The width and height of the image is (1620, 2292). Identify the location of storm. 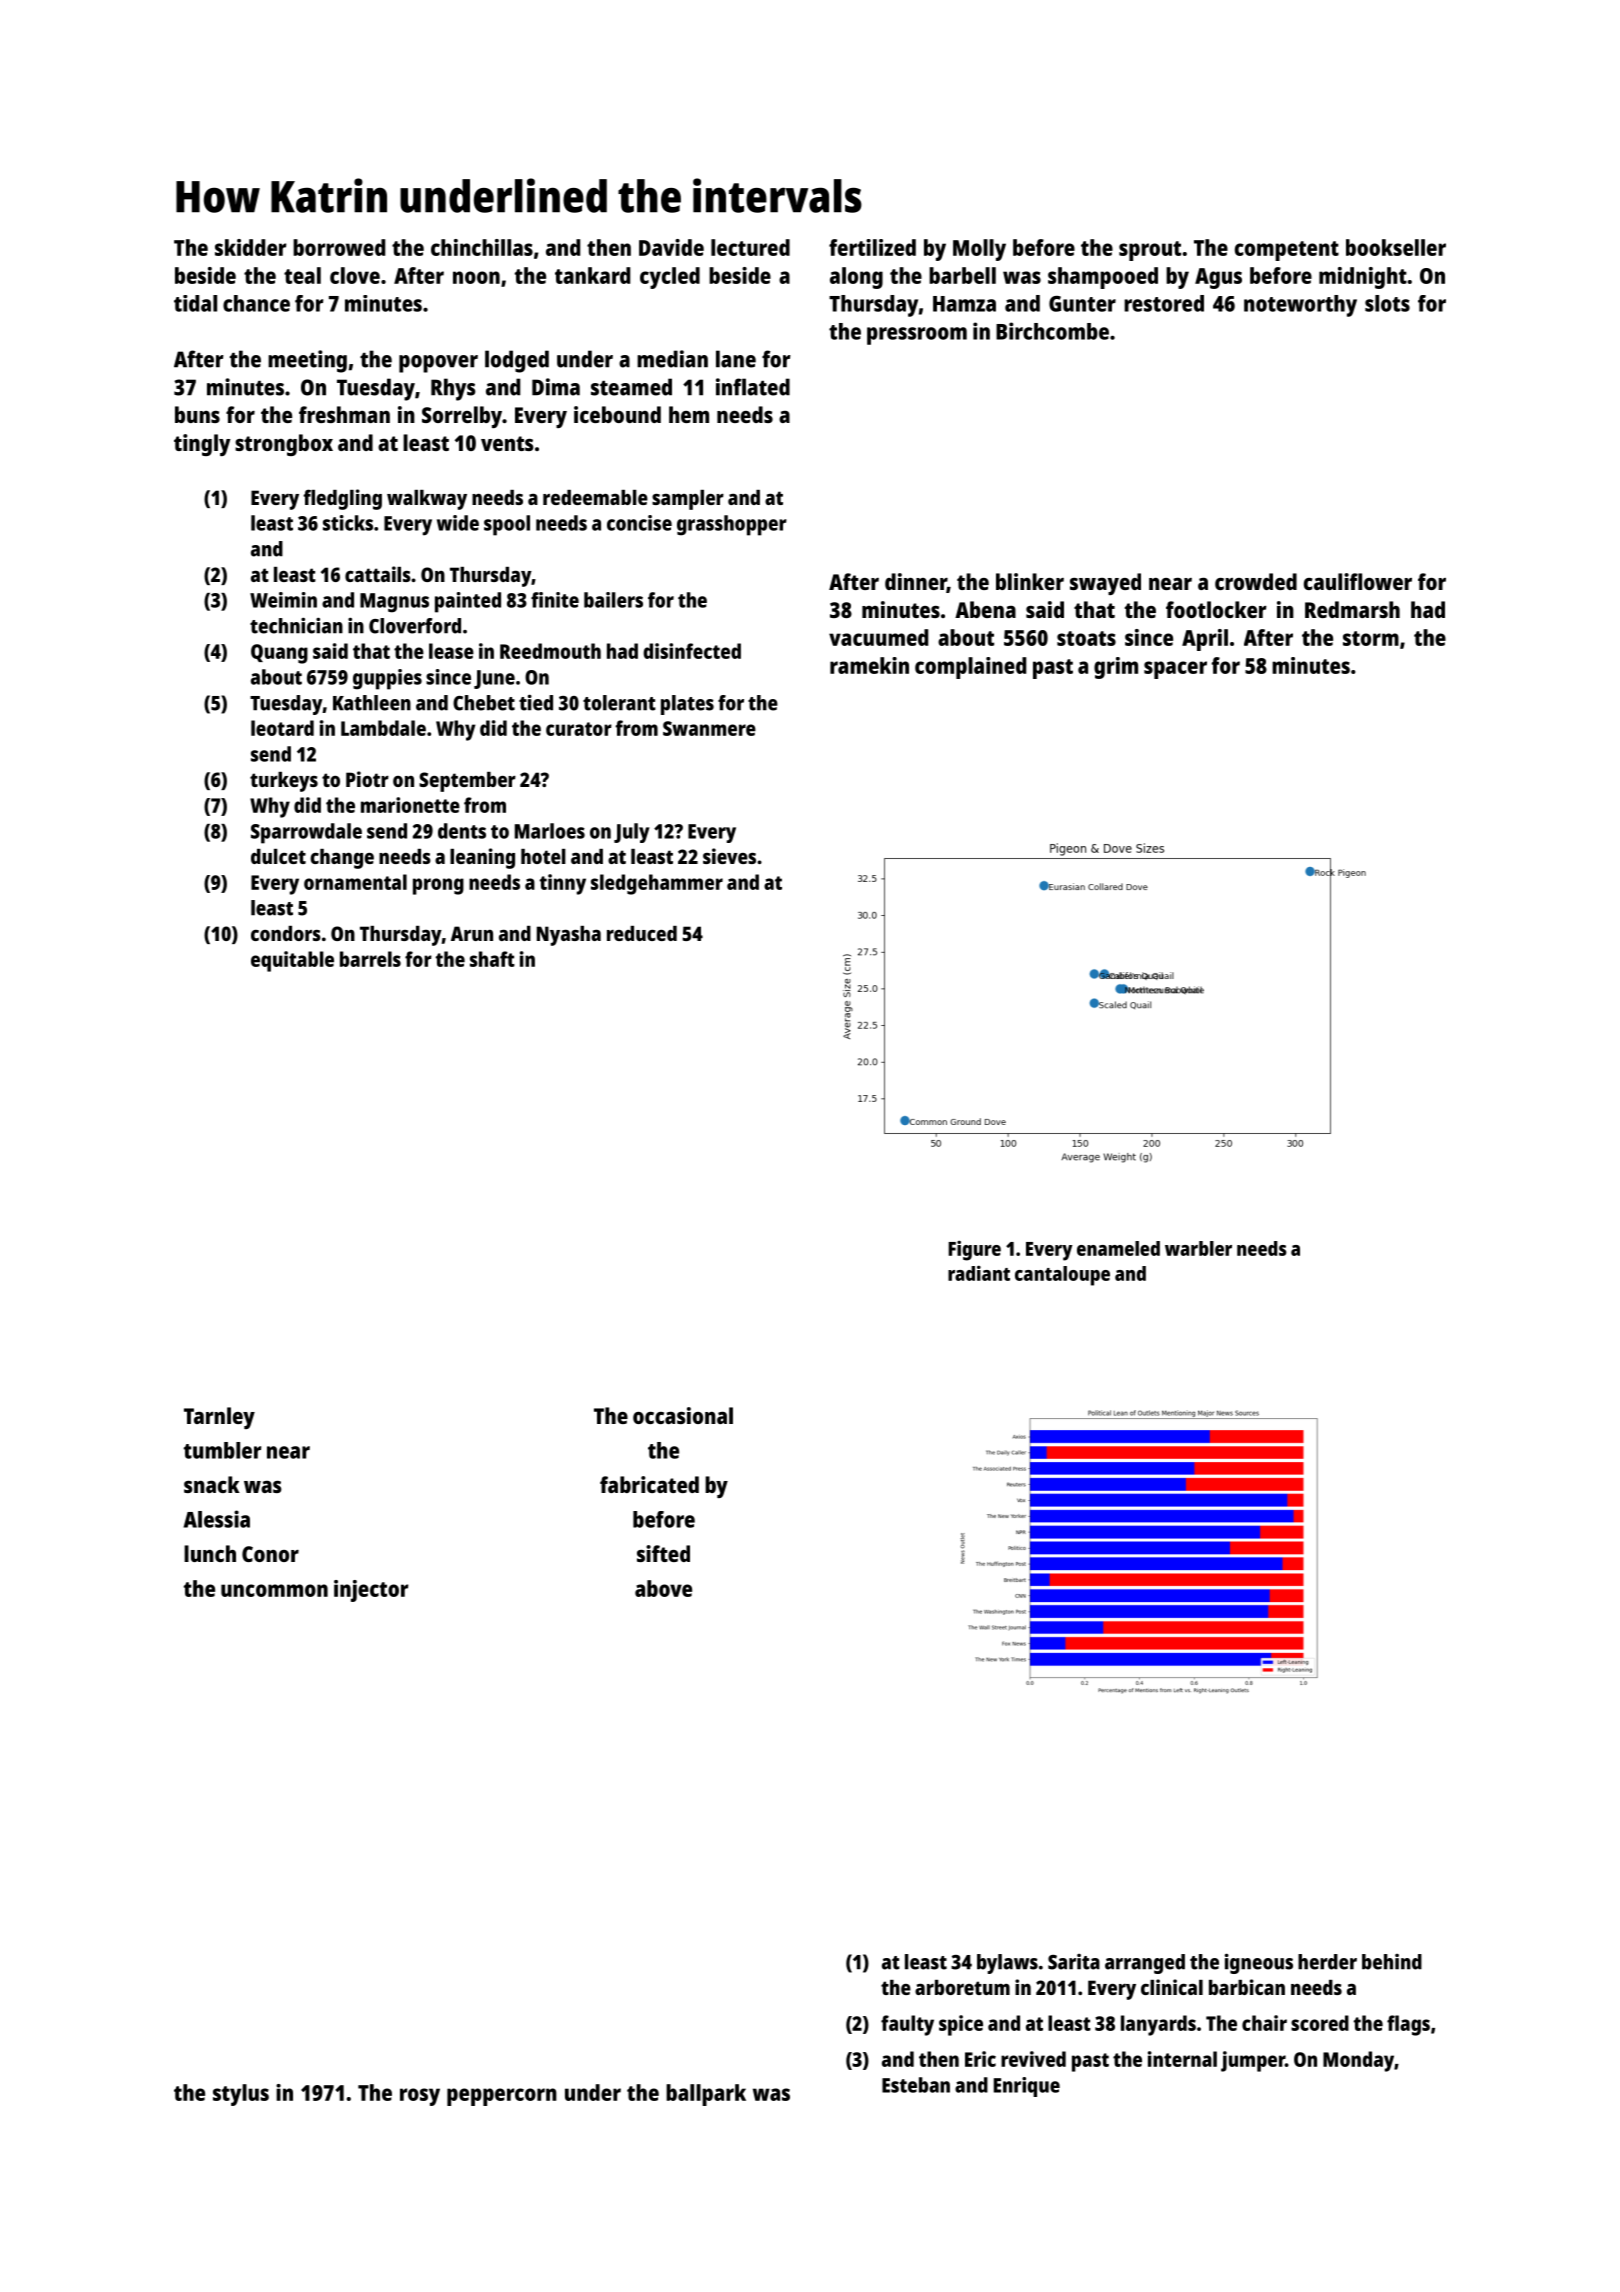
(1371, 638).
